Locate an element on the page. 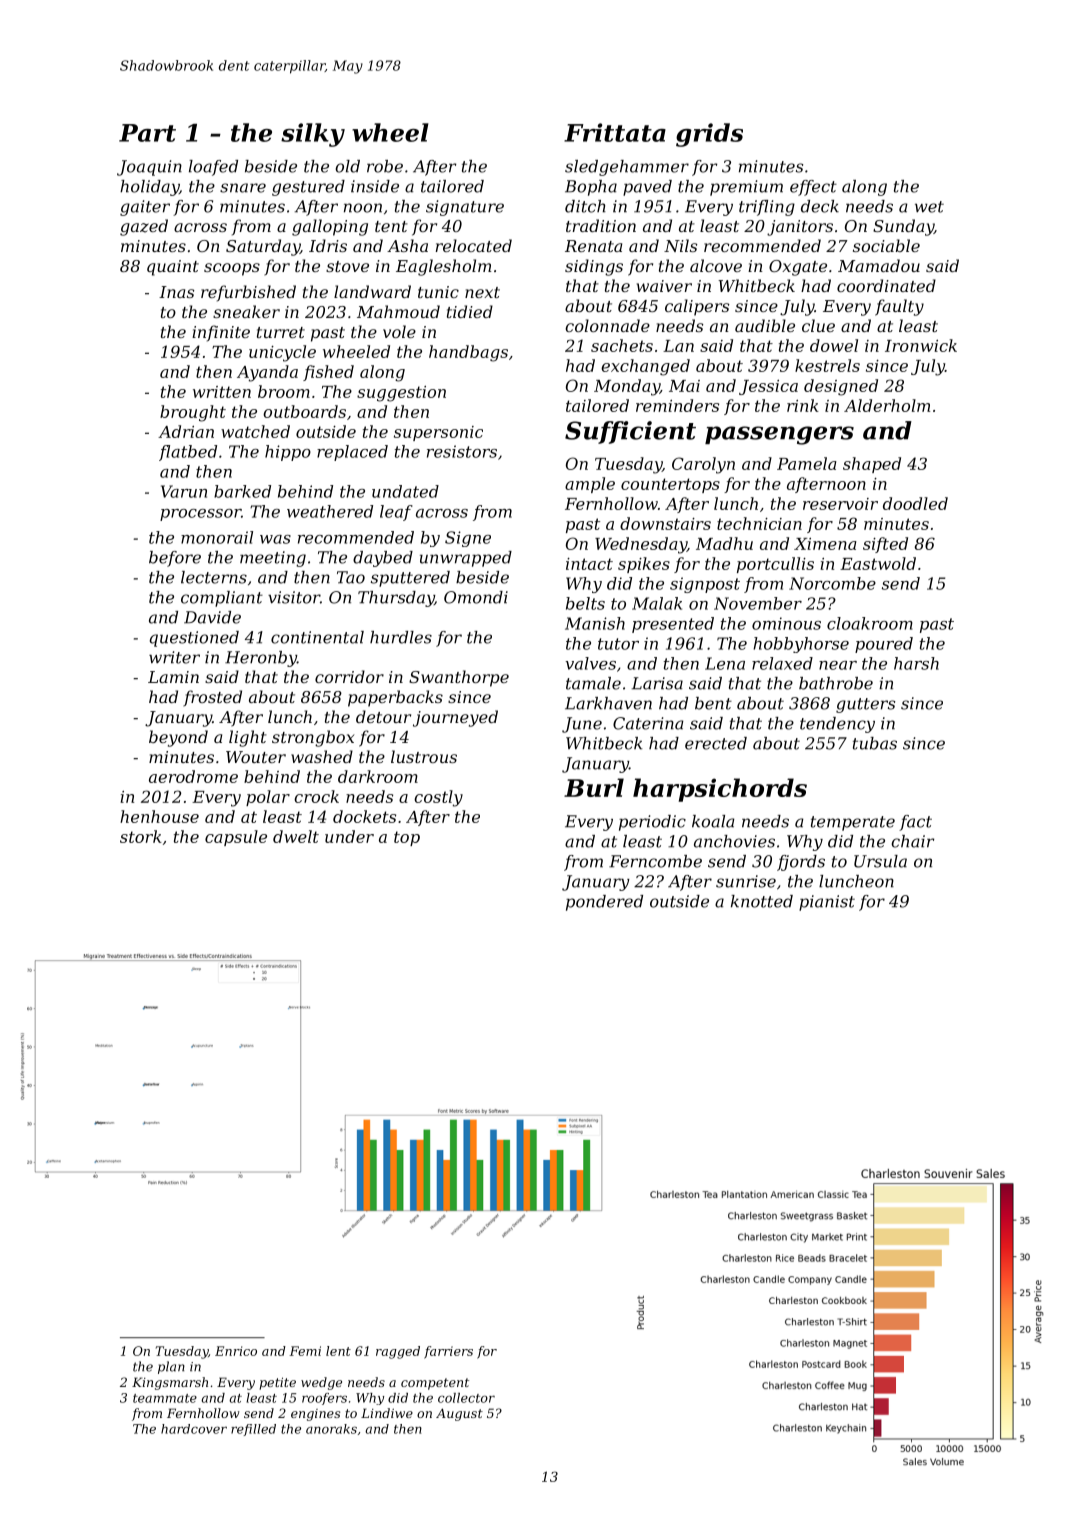 The width and height of the page is (1082, 1530). hardcover is located at coordinates (194, 1429).
